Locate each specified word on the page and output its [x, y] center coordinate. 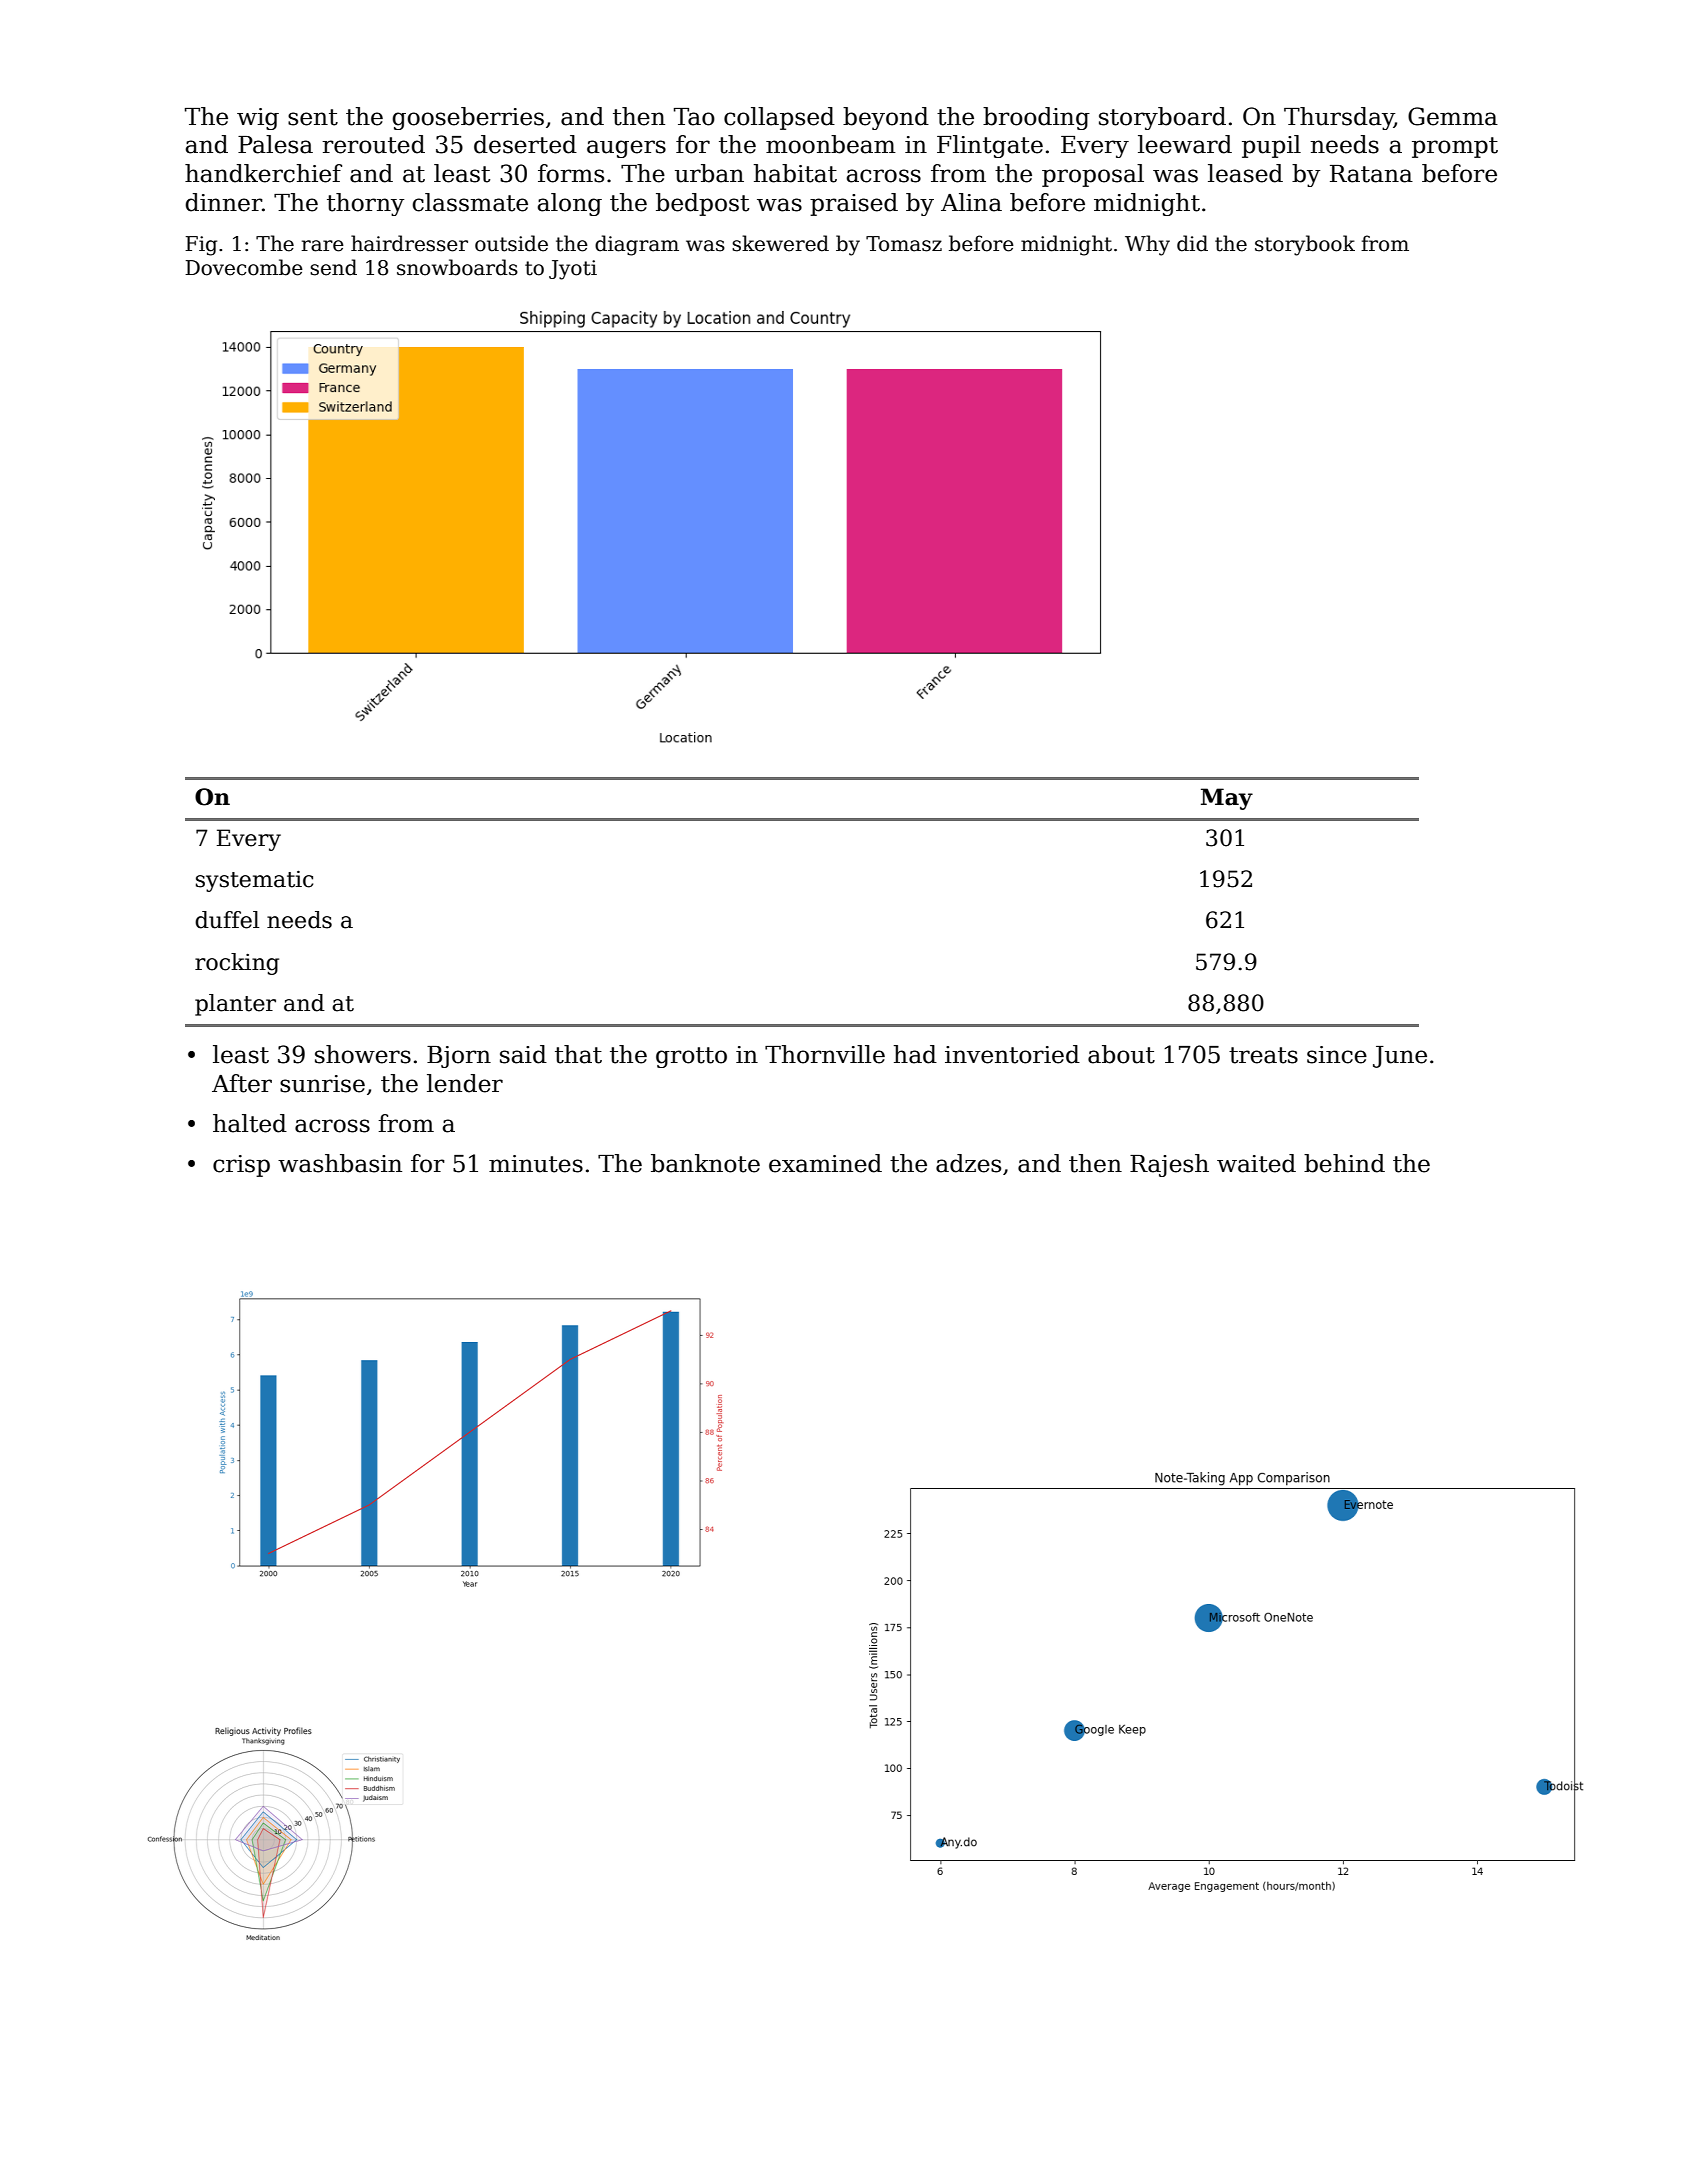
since [1337, 1055]
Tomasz [904, 244]
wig [258, 119]
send [333, 267]
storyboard [1162, 118]
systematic [254, 881]
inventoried [1012, 1054]
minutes [536, 1164]
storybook [1305, 245]
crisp [241, 1166]
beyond [886, 118]
